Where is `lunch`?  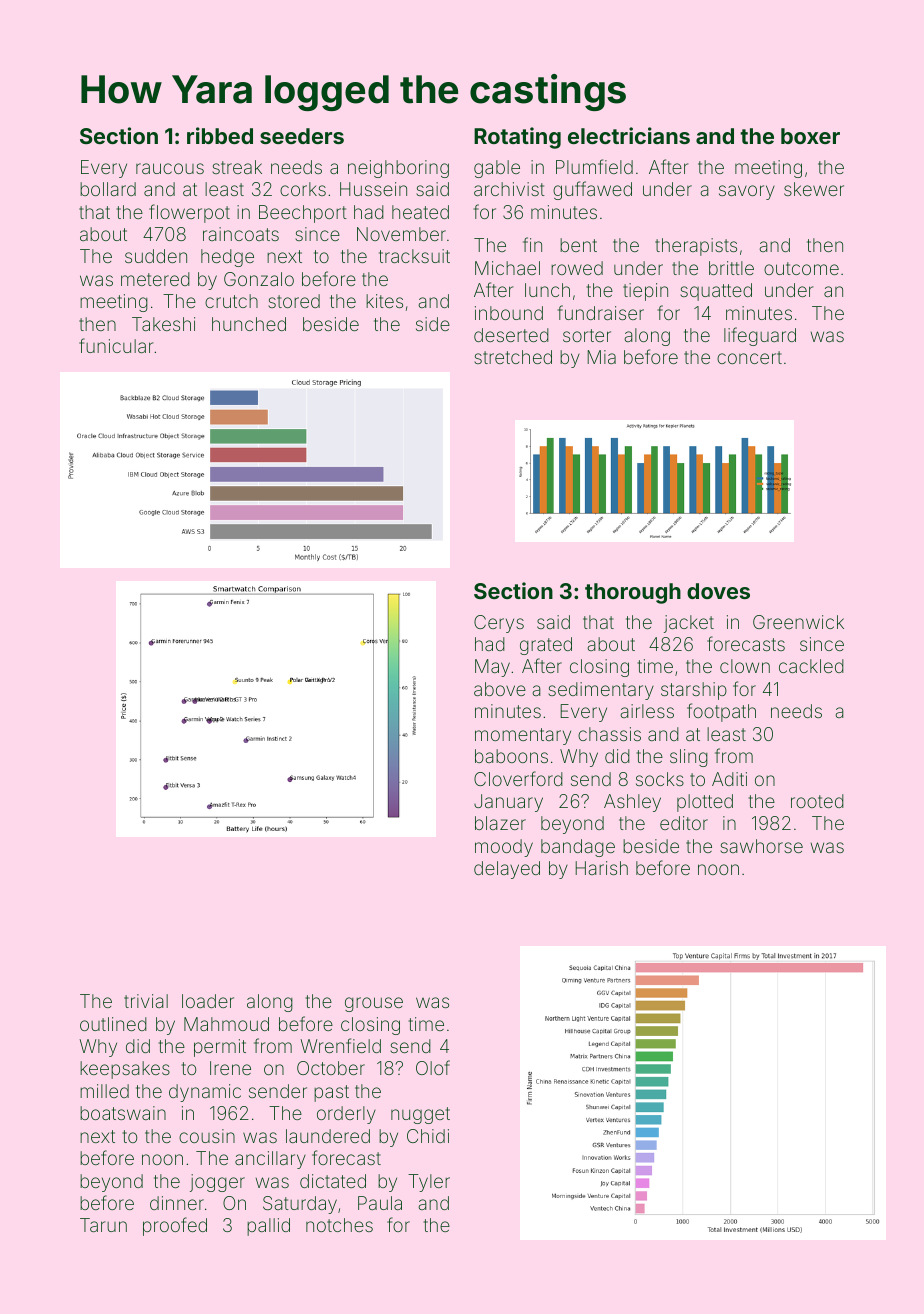
lunch is located at coordinates (547, 290).
